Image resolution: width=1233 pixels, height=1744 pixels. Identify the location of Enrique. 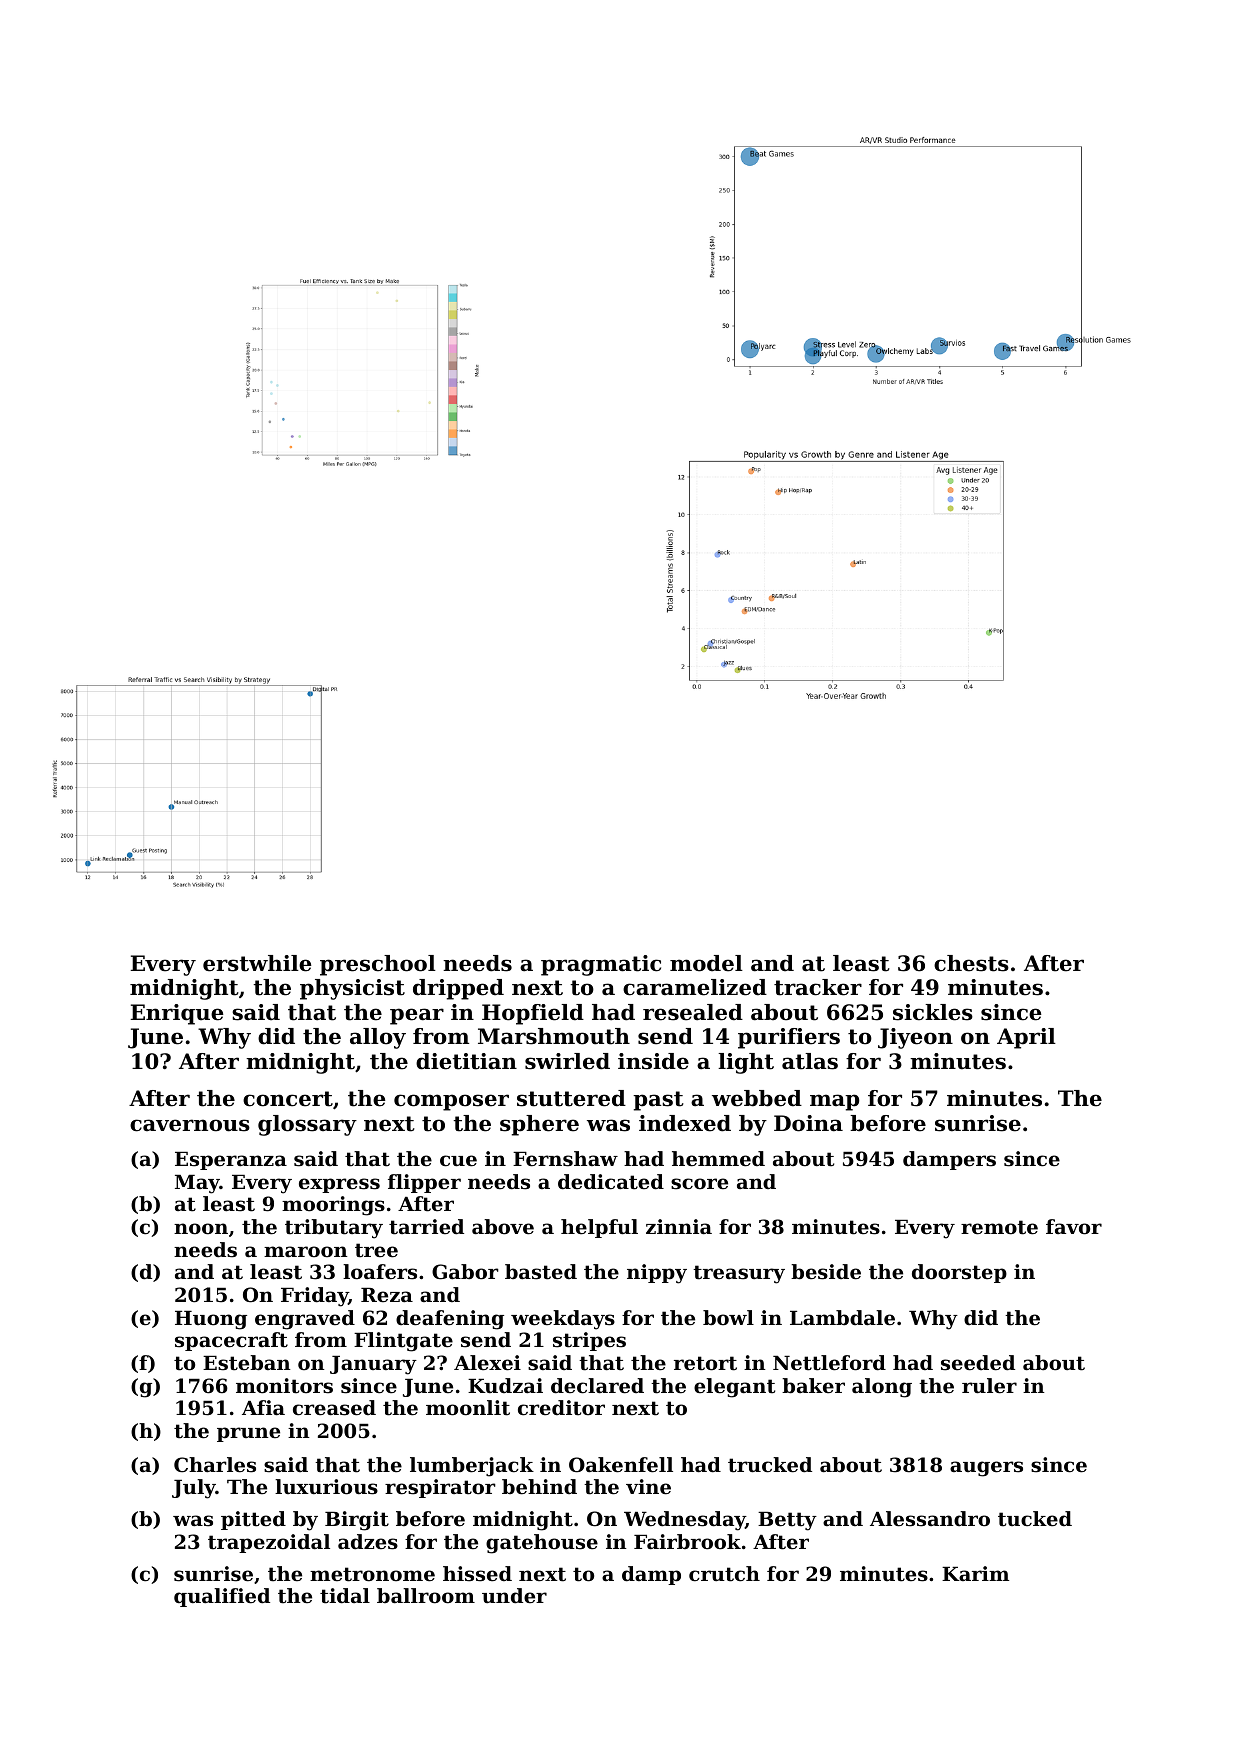
(177, 1014).
